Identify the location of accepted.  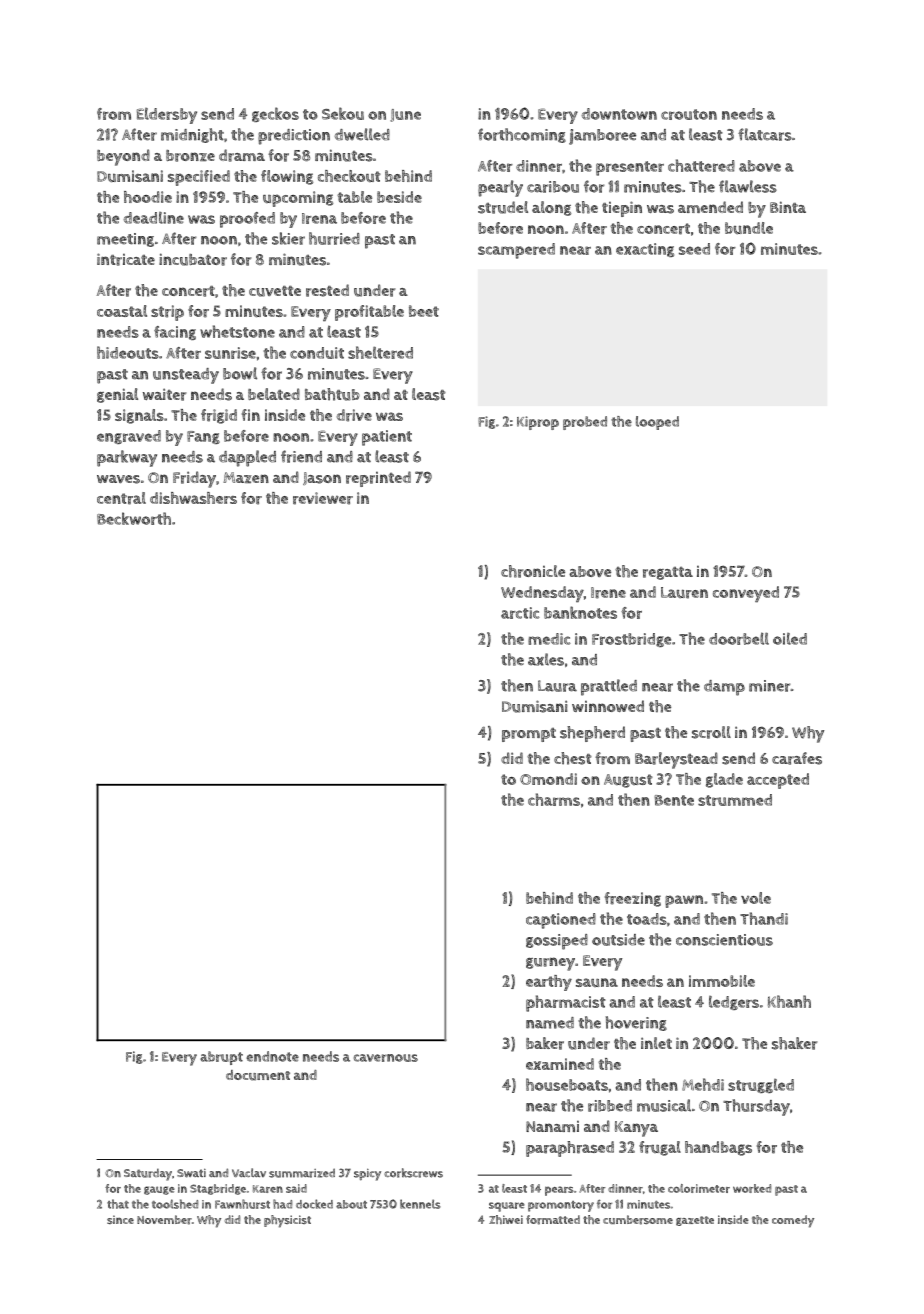
(778, 781).
